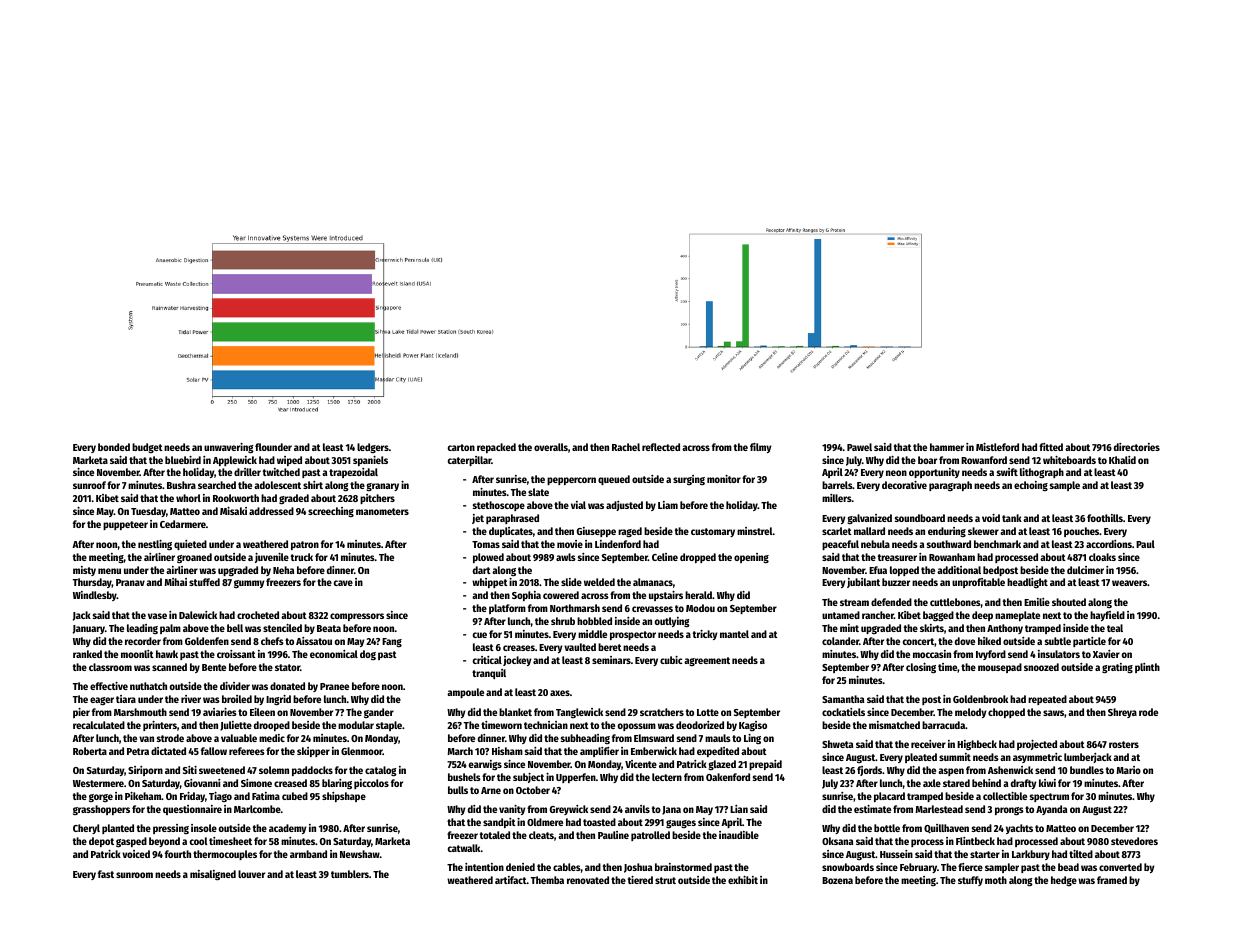 This screenshot has width=1233, height=952. I want to click on overalls, so click(551, 447).
